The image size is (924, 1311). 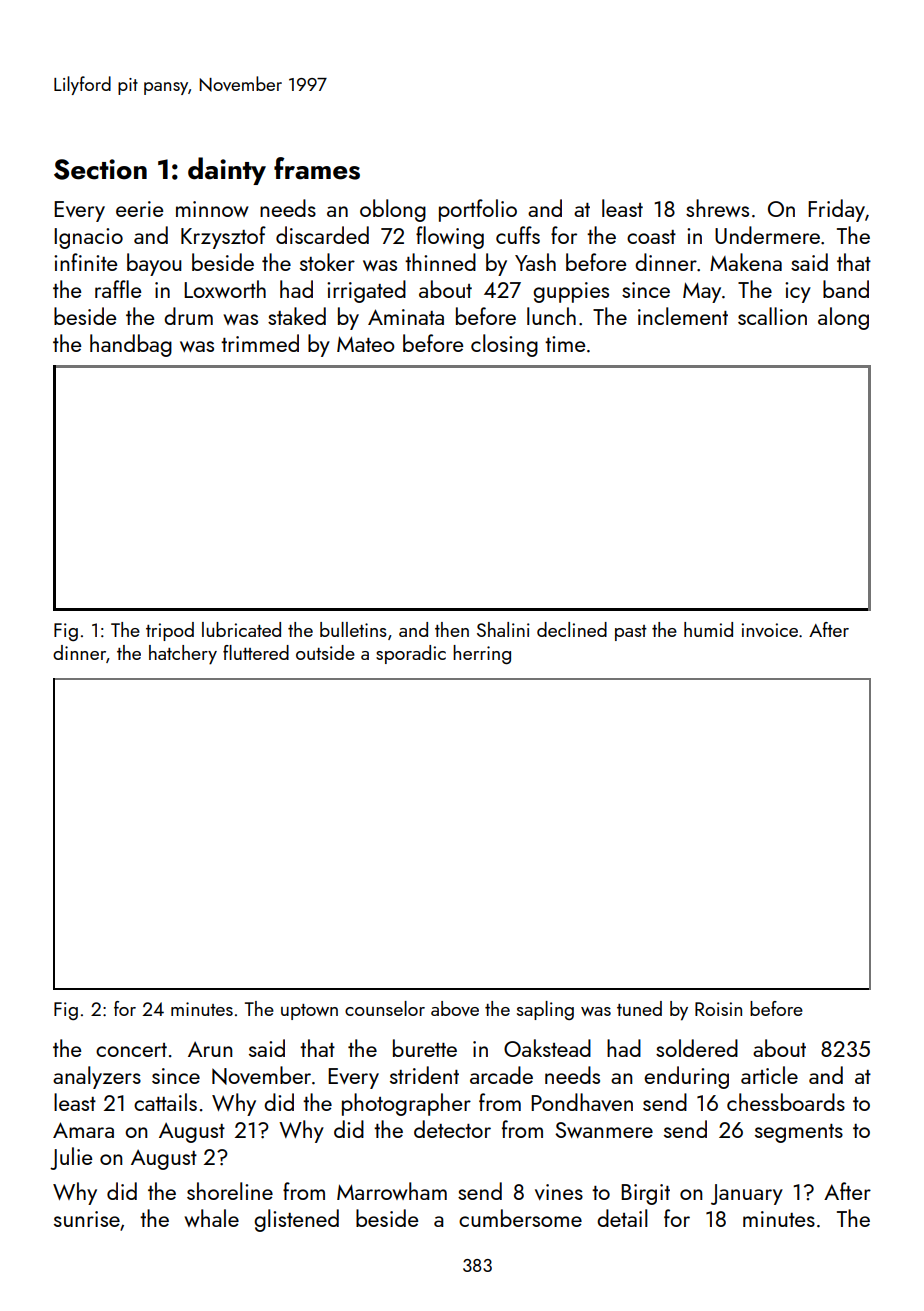 I want to click on time, so click(x=565, y=344).
